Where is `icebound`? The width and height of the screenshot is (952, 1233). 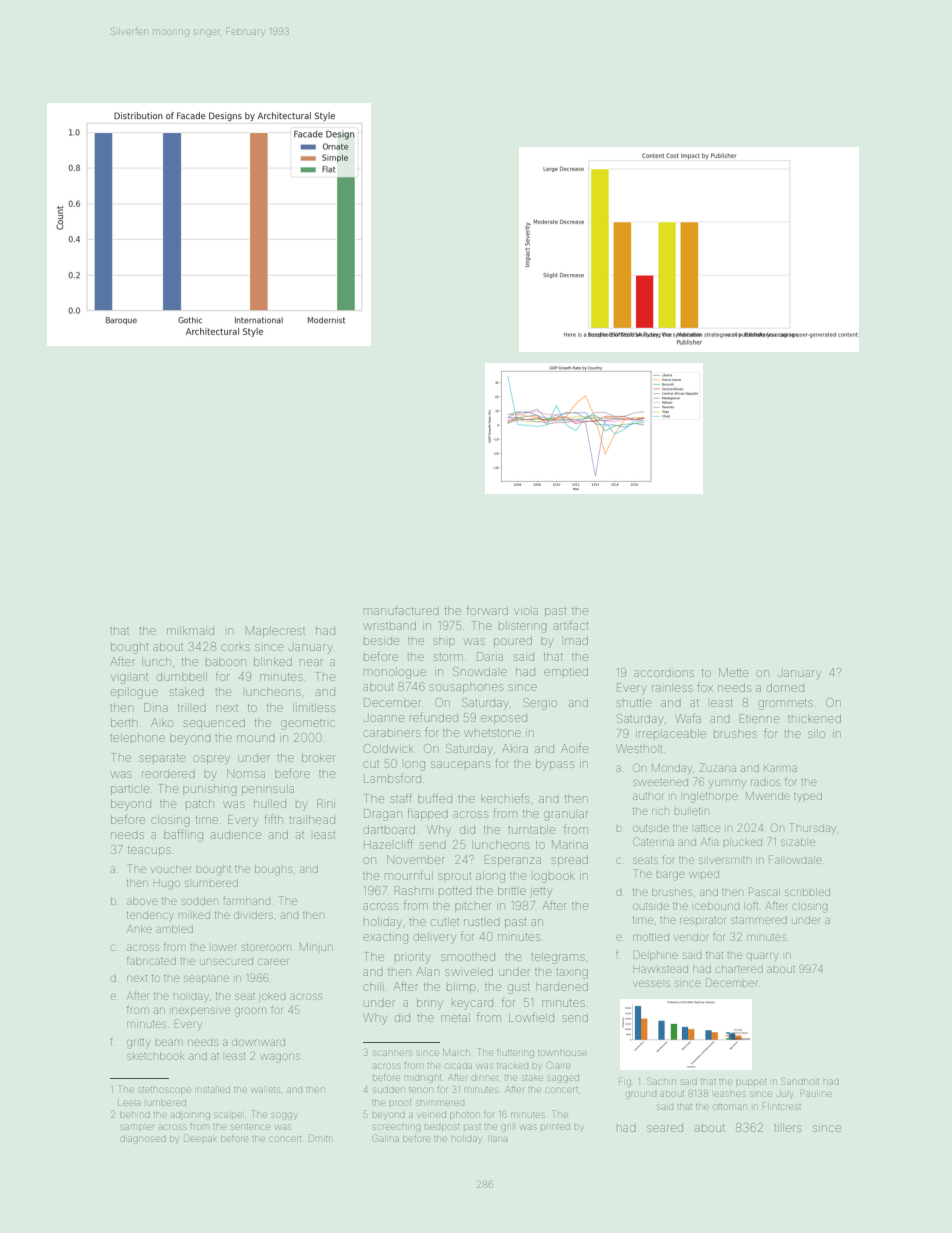 icebound is located at coordinates (717, 906).
